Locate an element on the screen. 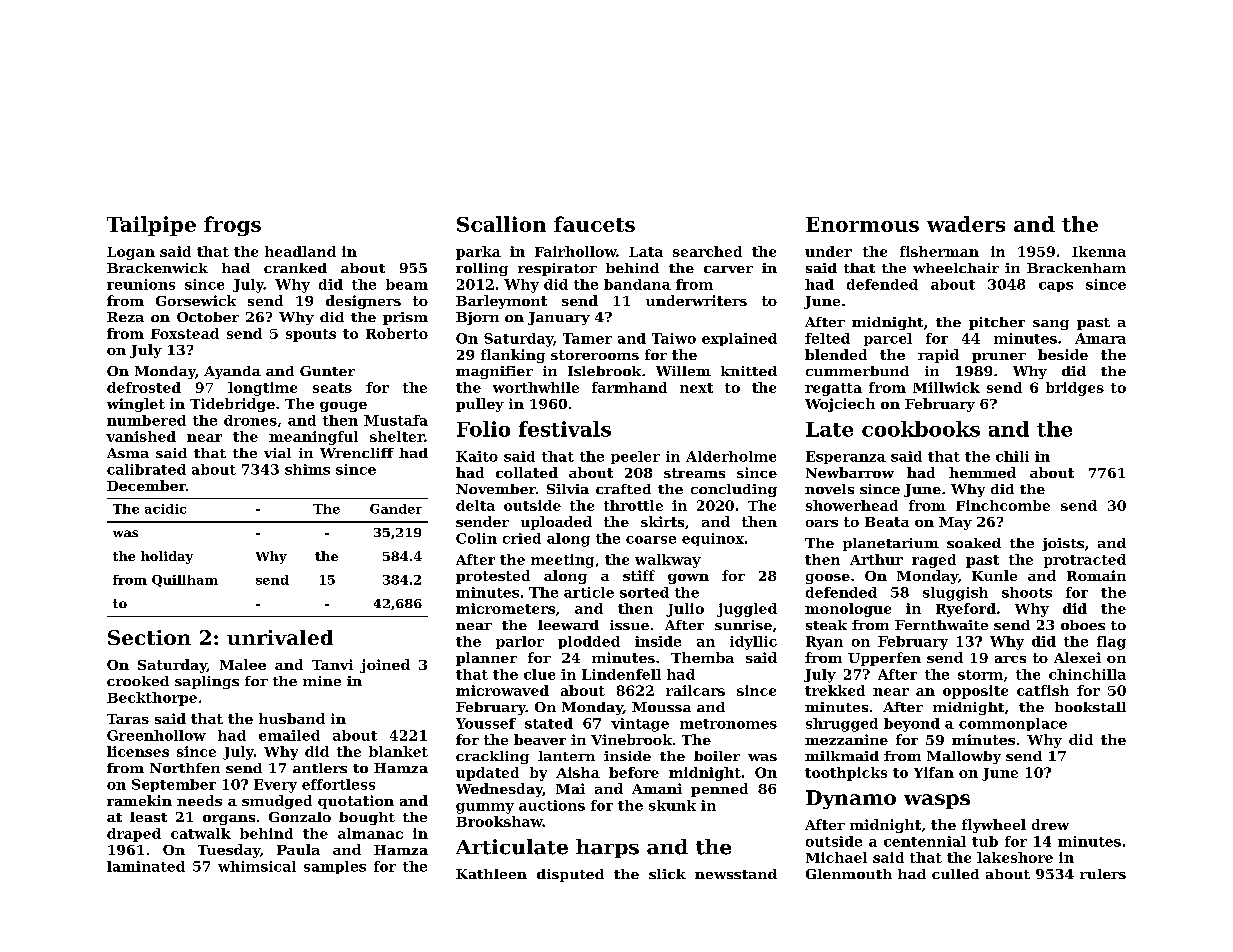  reunions is located at coordinates (141, 284).
